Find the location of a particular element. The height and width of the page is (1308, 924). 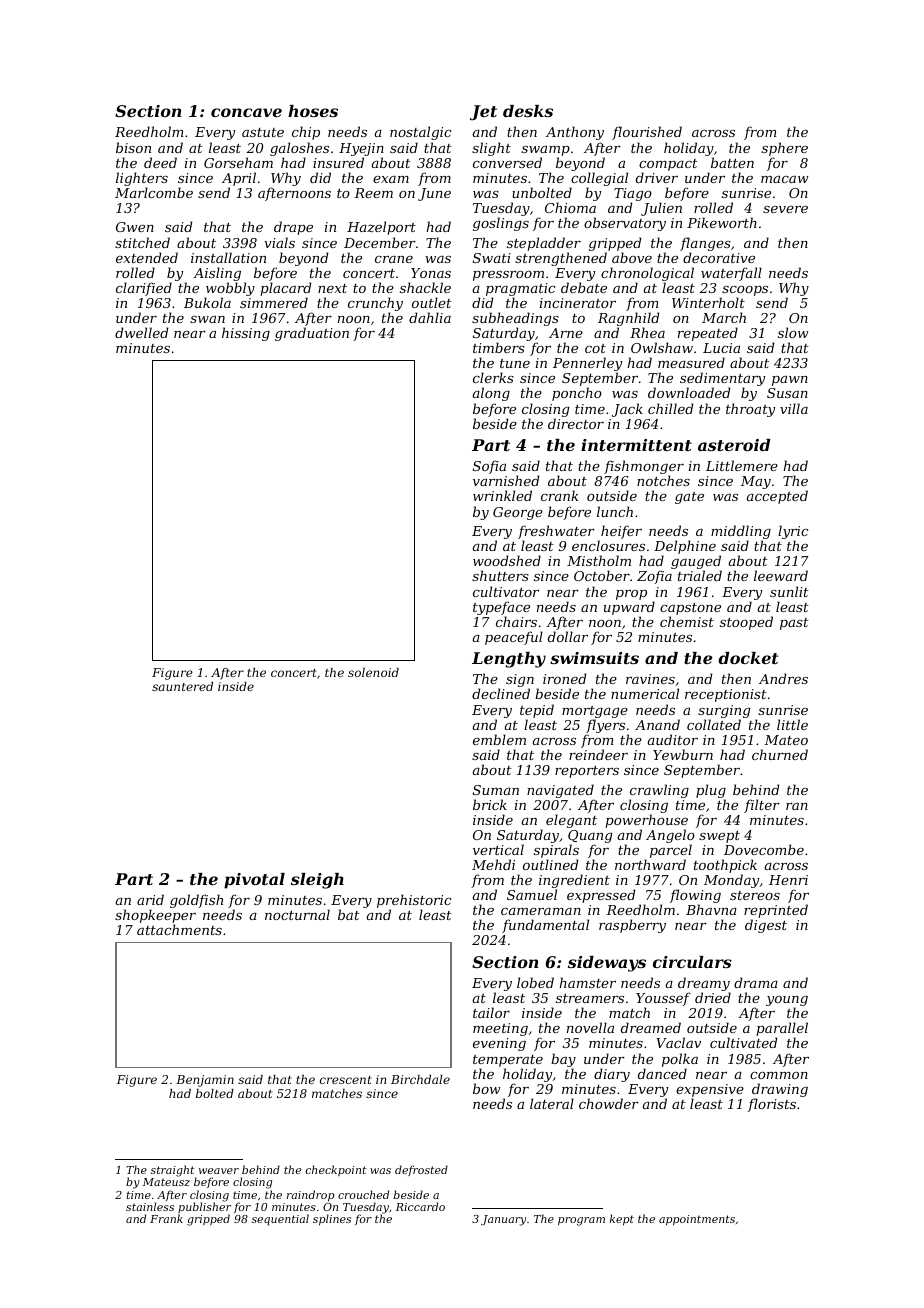

solenoid is located at coordinates (373, 672).
